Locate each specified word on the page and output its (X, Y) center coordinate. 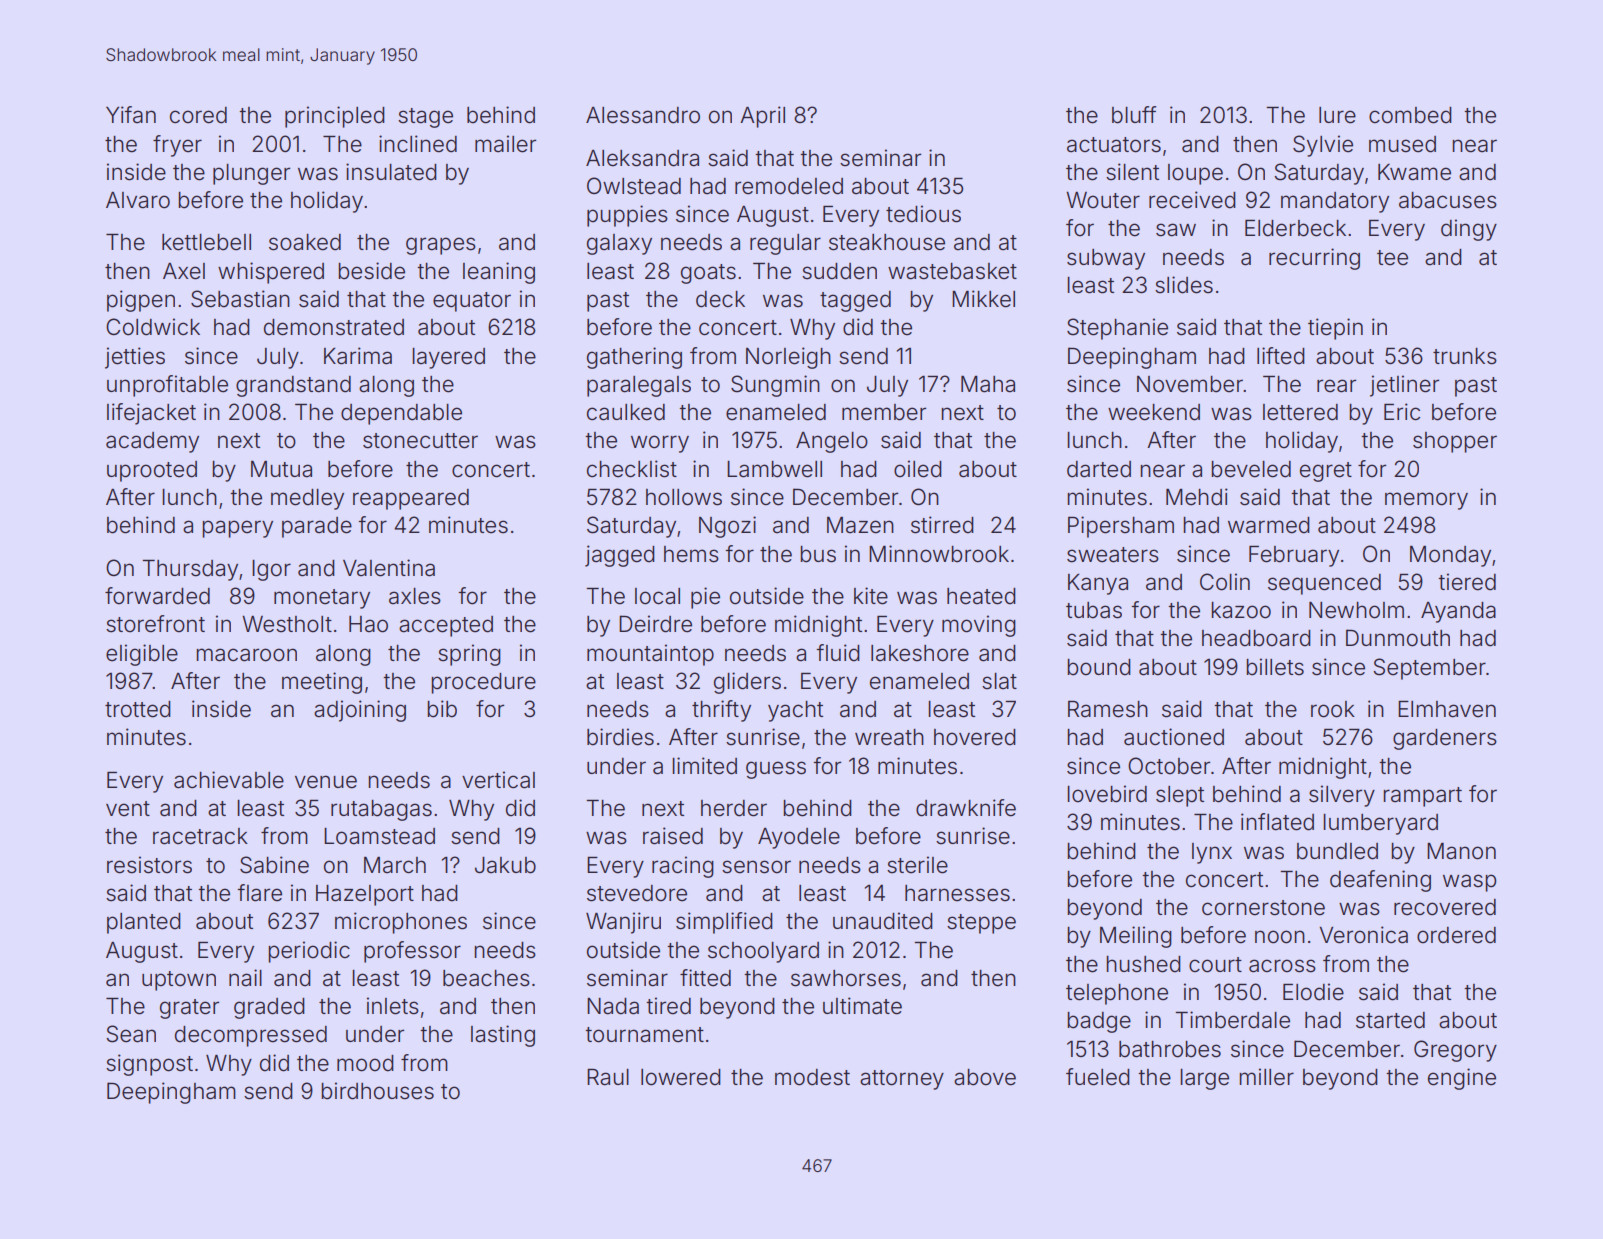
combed (1410, 115)
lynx (1212, 853)
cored (198, 115)
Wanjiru (623, 923)
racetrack (200, 836)
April (762, 117)
